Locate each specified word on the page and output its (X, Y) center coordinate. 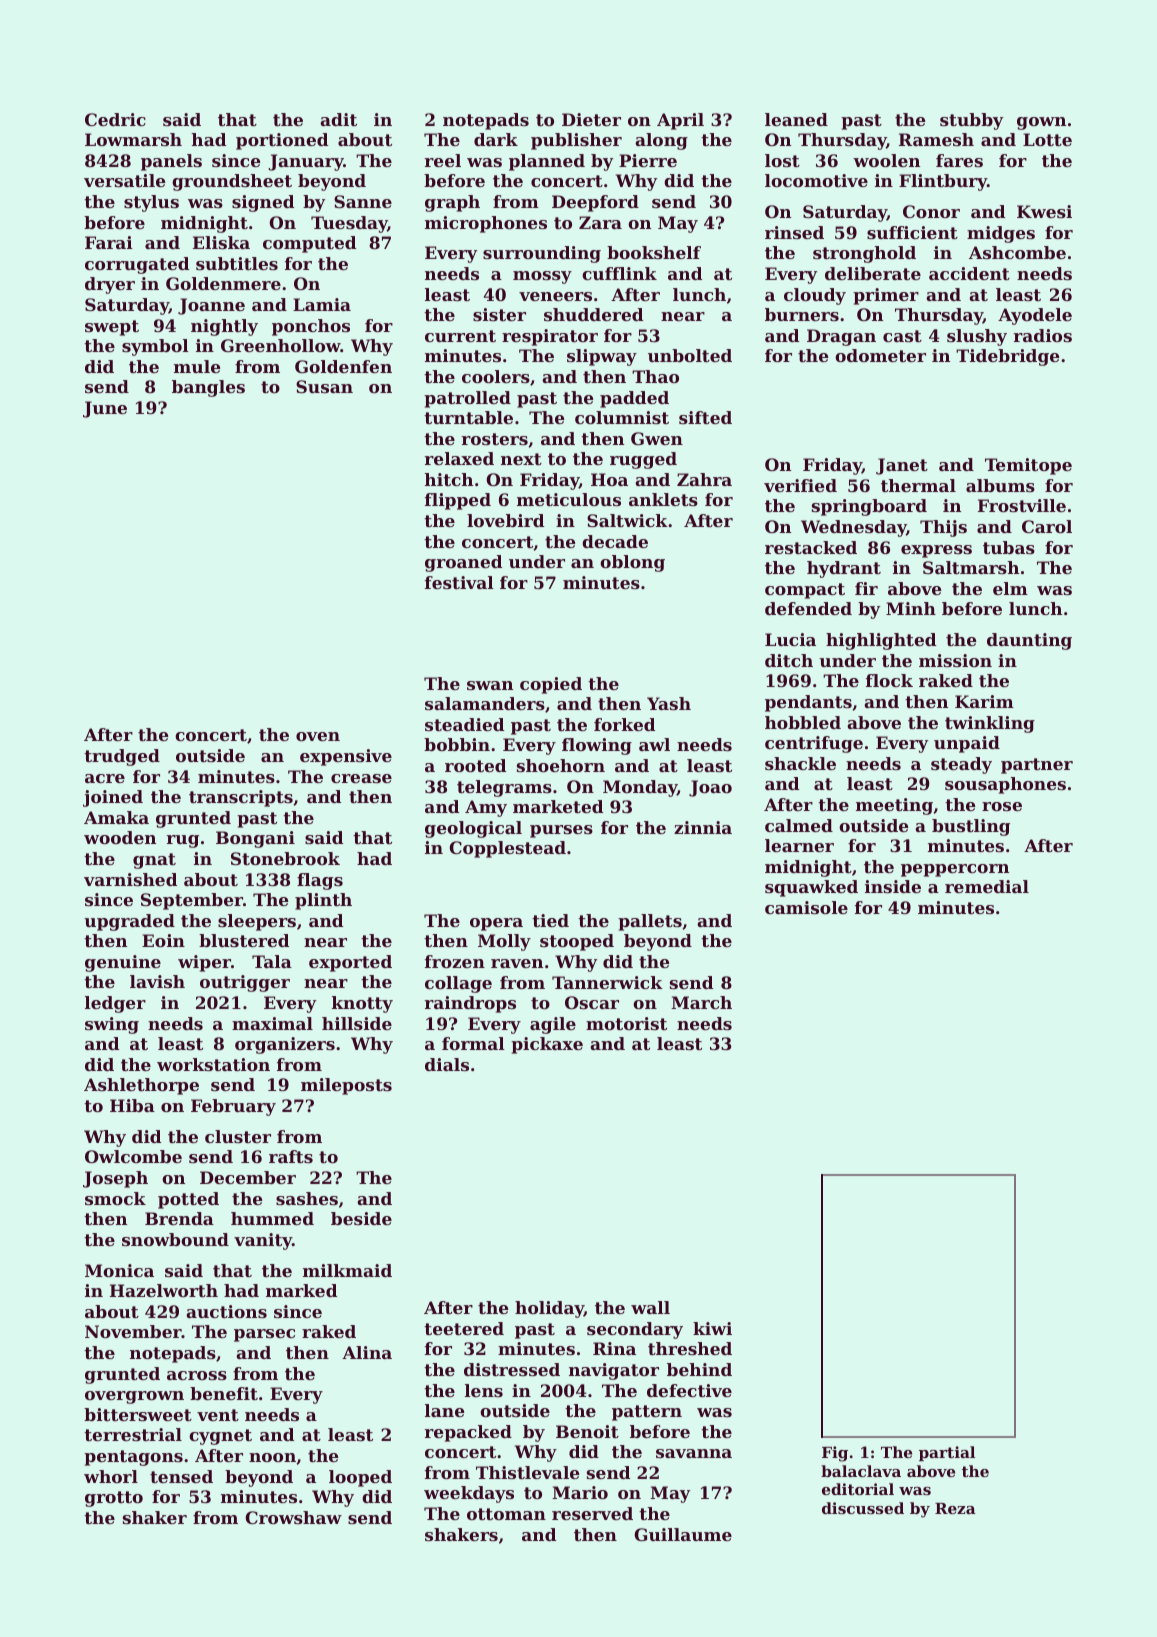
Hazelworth (164, 1290)
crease (361, 778)
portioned (282, 141)
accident (969, 273)
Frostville (1022, 505)
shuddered (593, 314)
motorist (626, 1023)
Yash (669, 703)
